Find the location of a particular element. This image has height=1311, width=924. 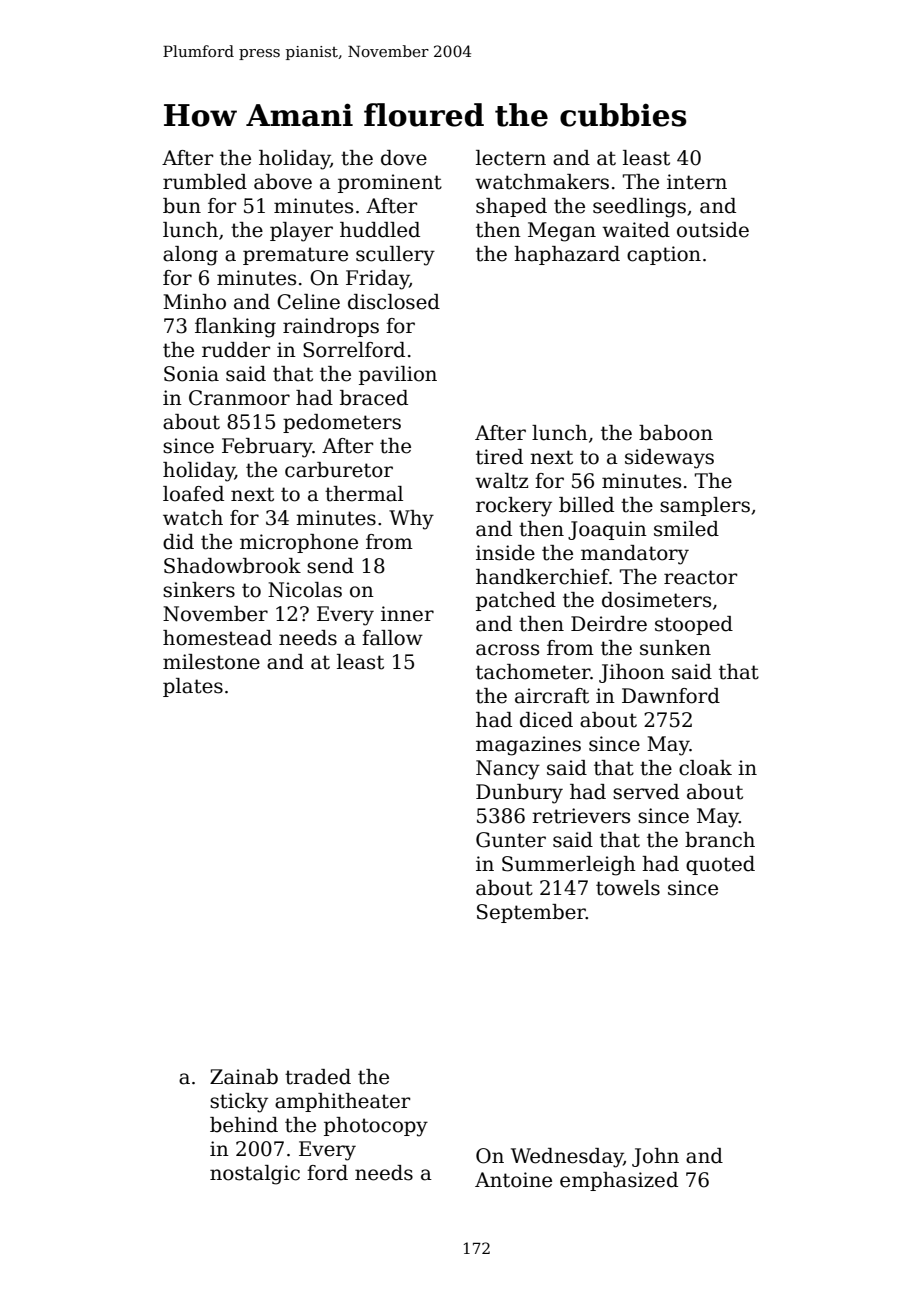

lectern is located at coordinates (511, 158).
